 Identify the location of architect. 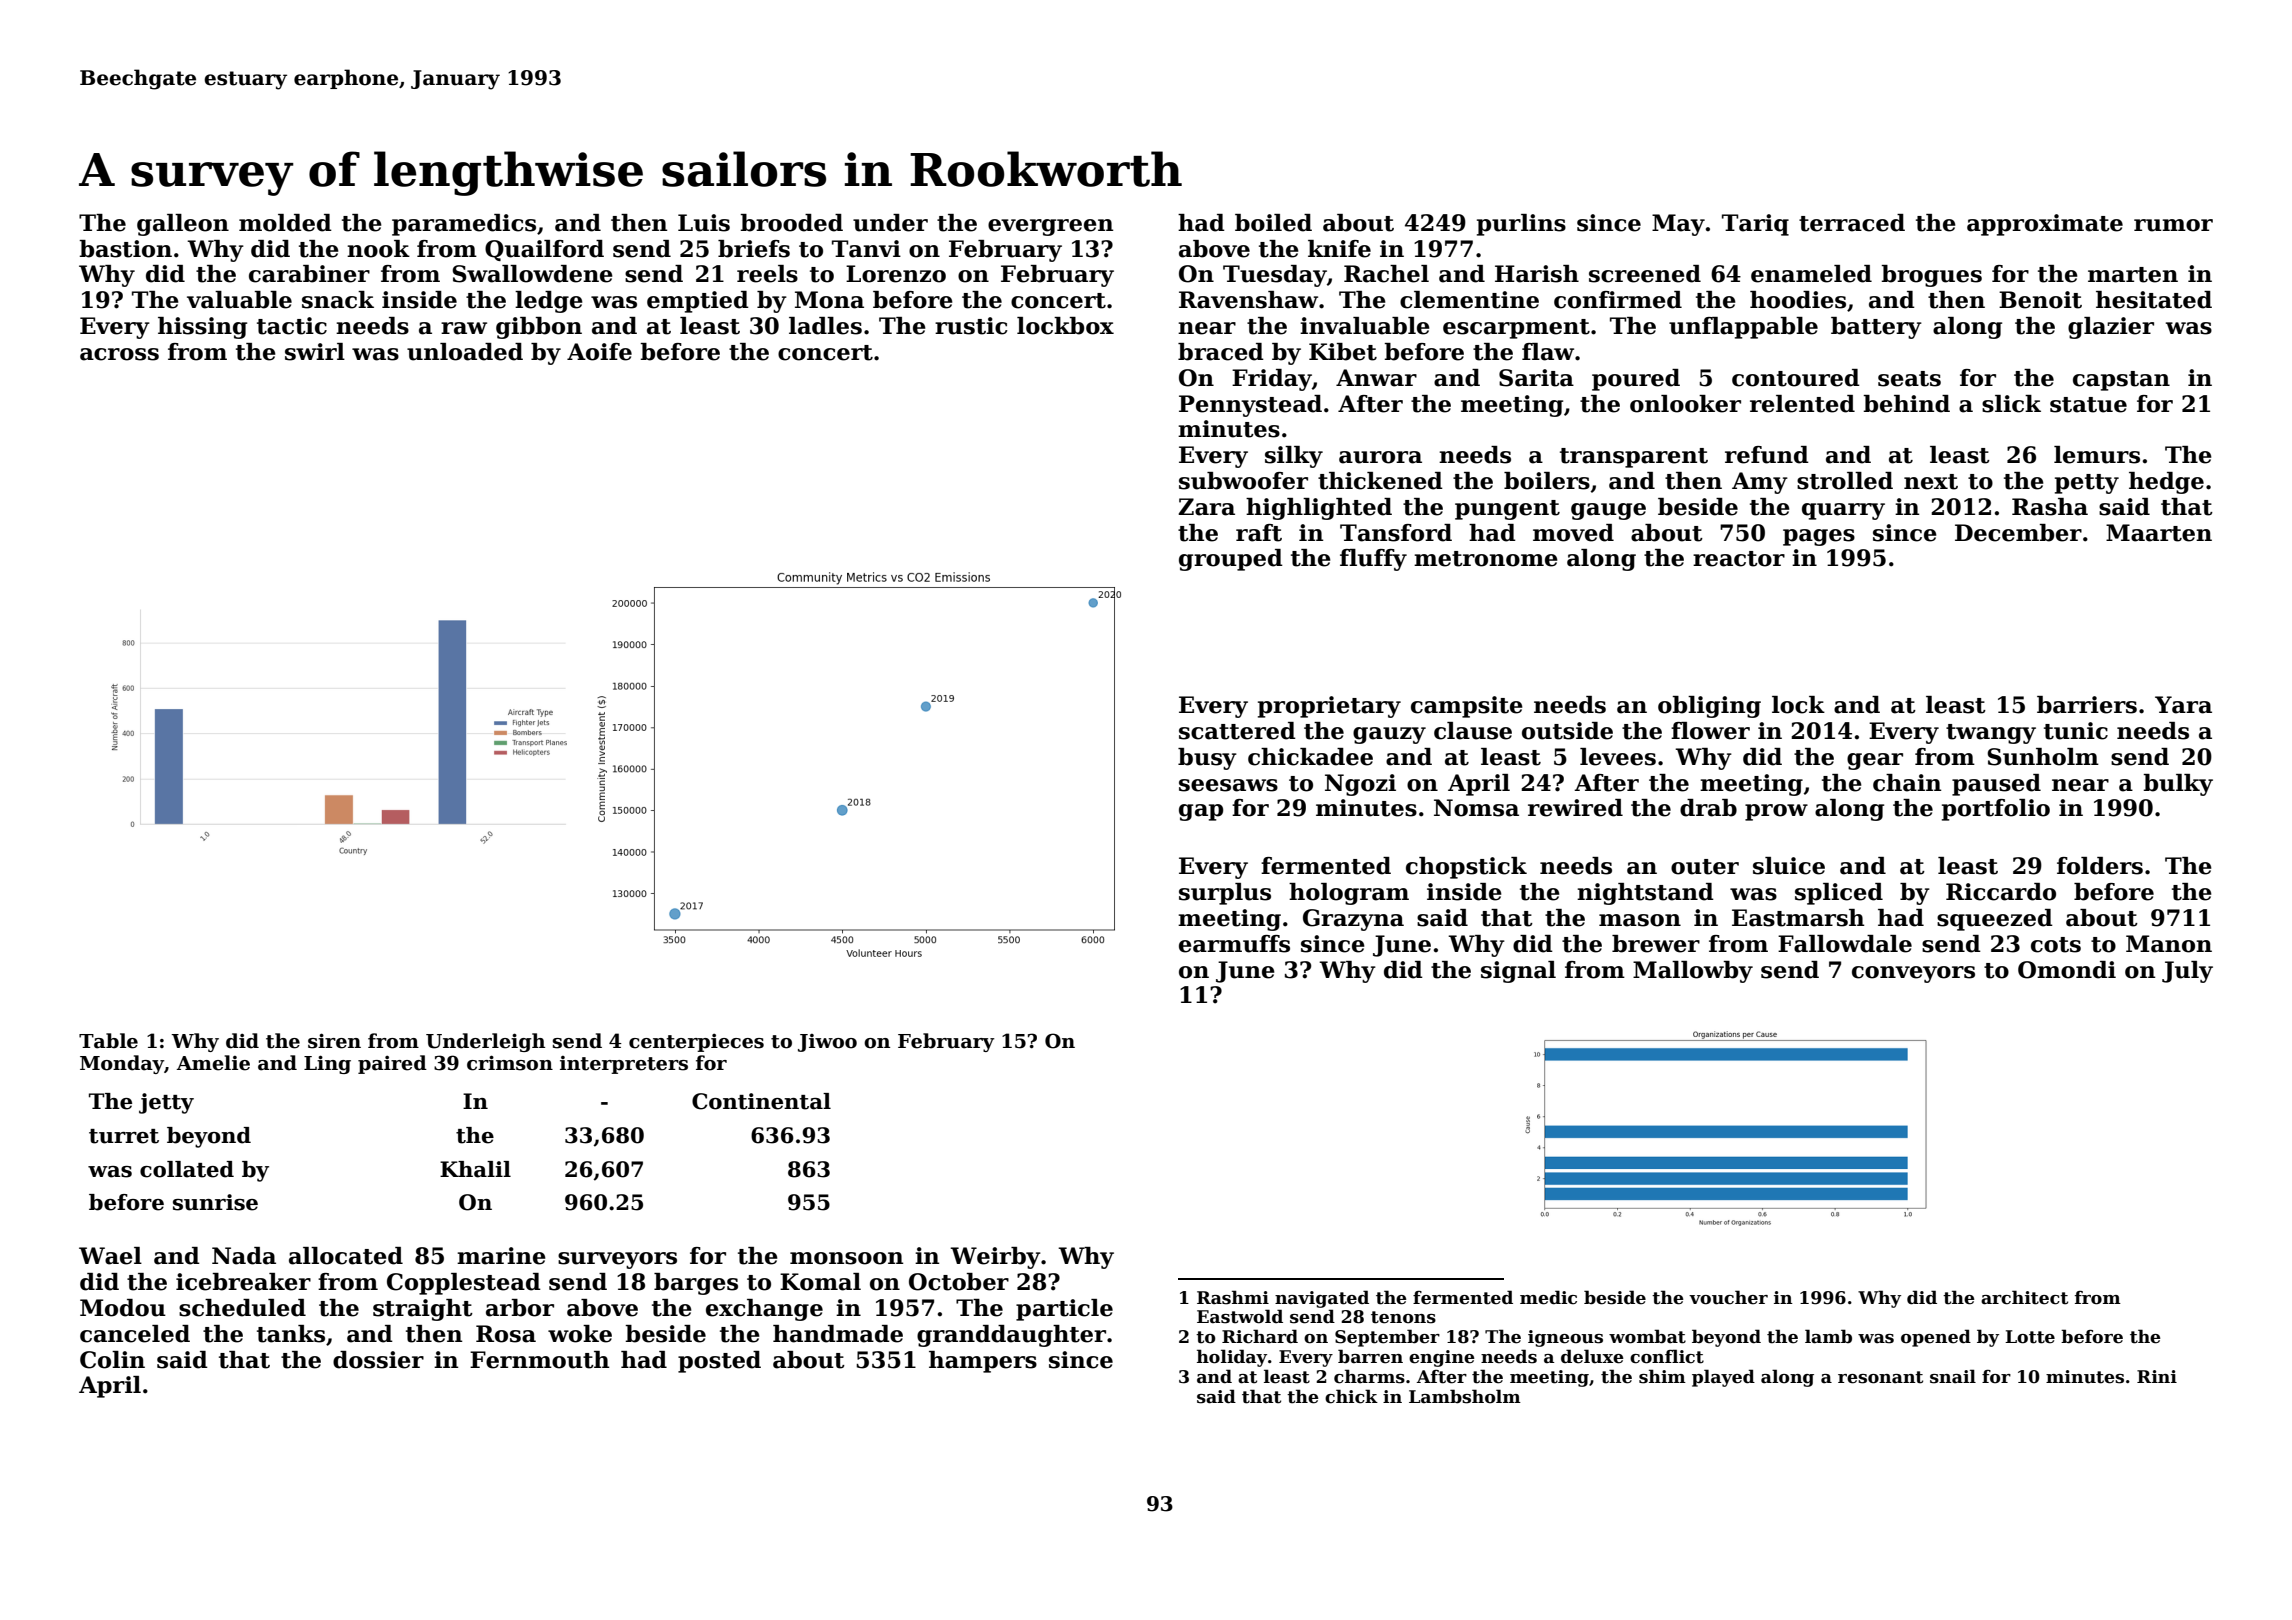
(2024, 1297).
